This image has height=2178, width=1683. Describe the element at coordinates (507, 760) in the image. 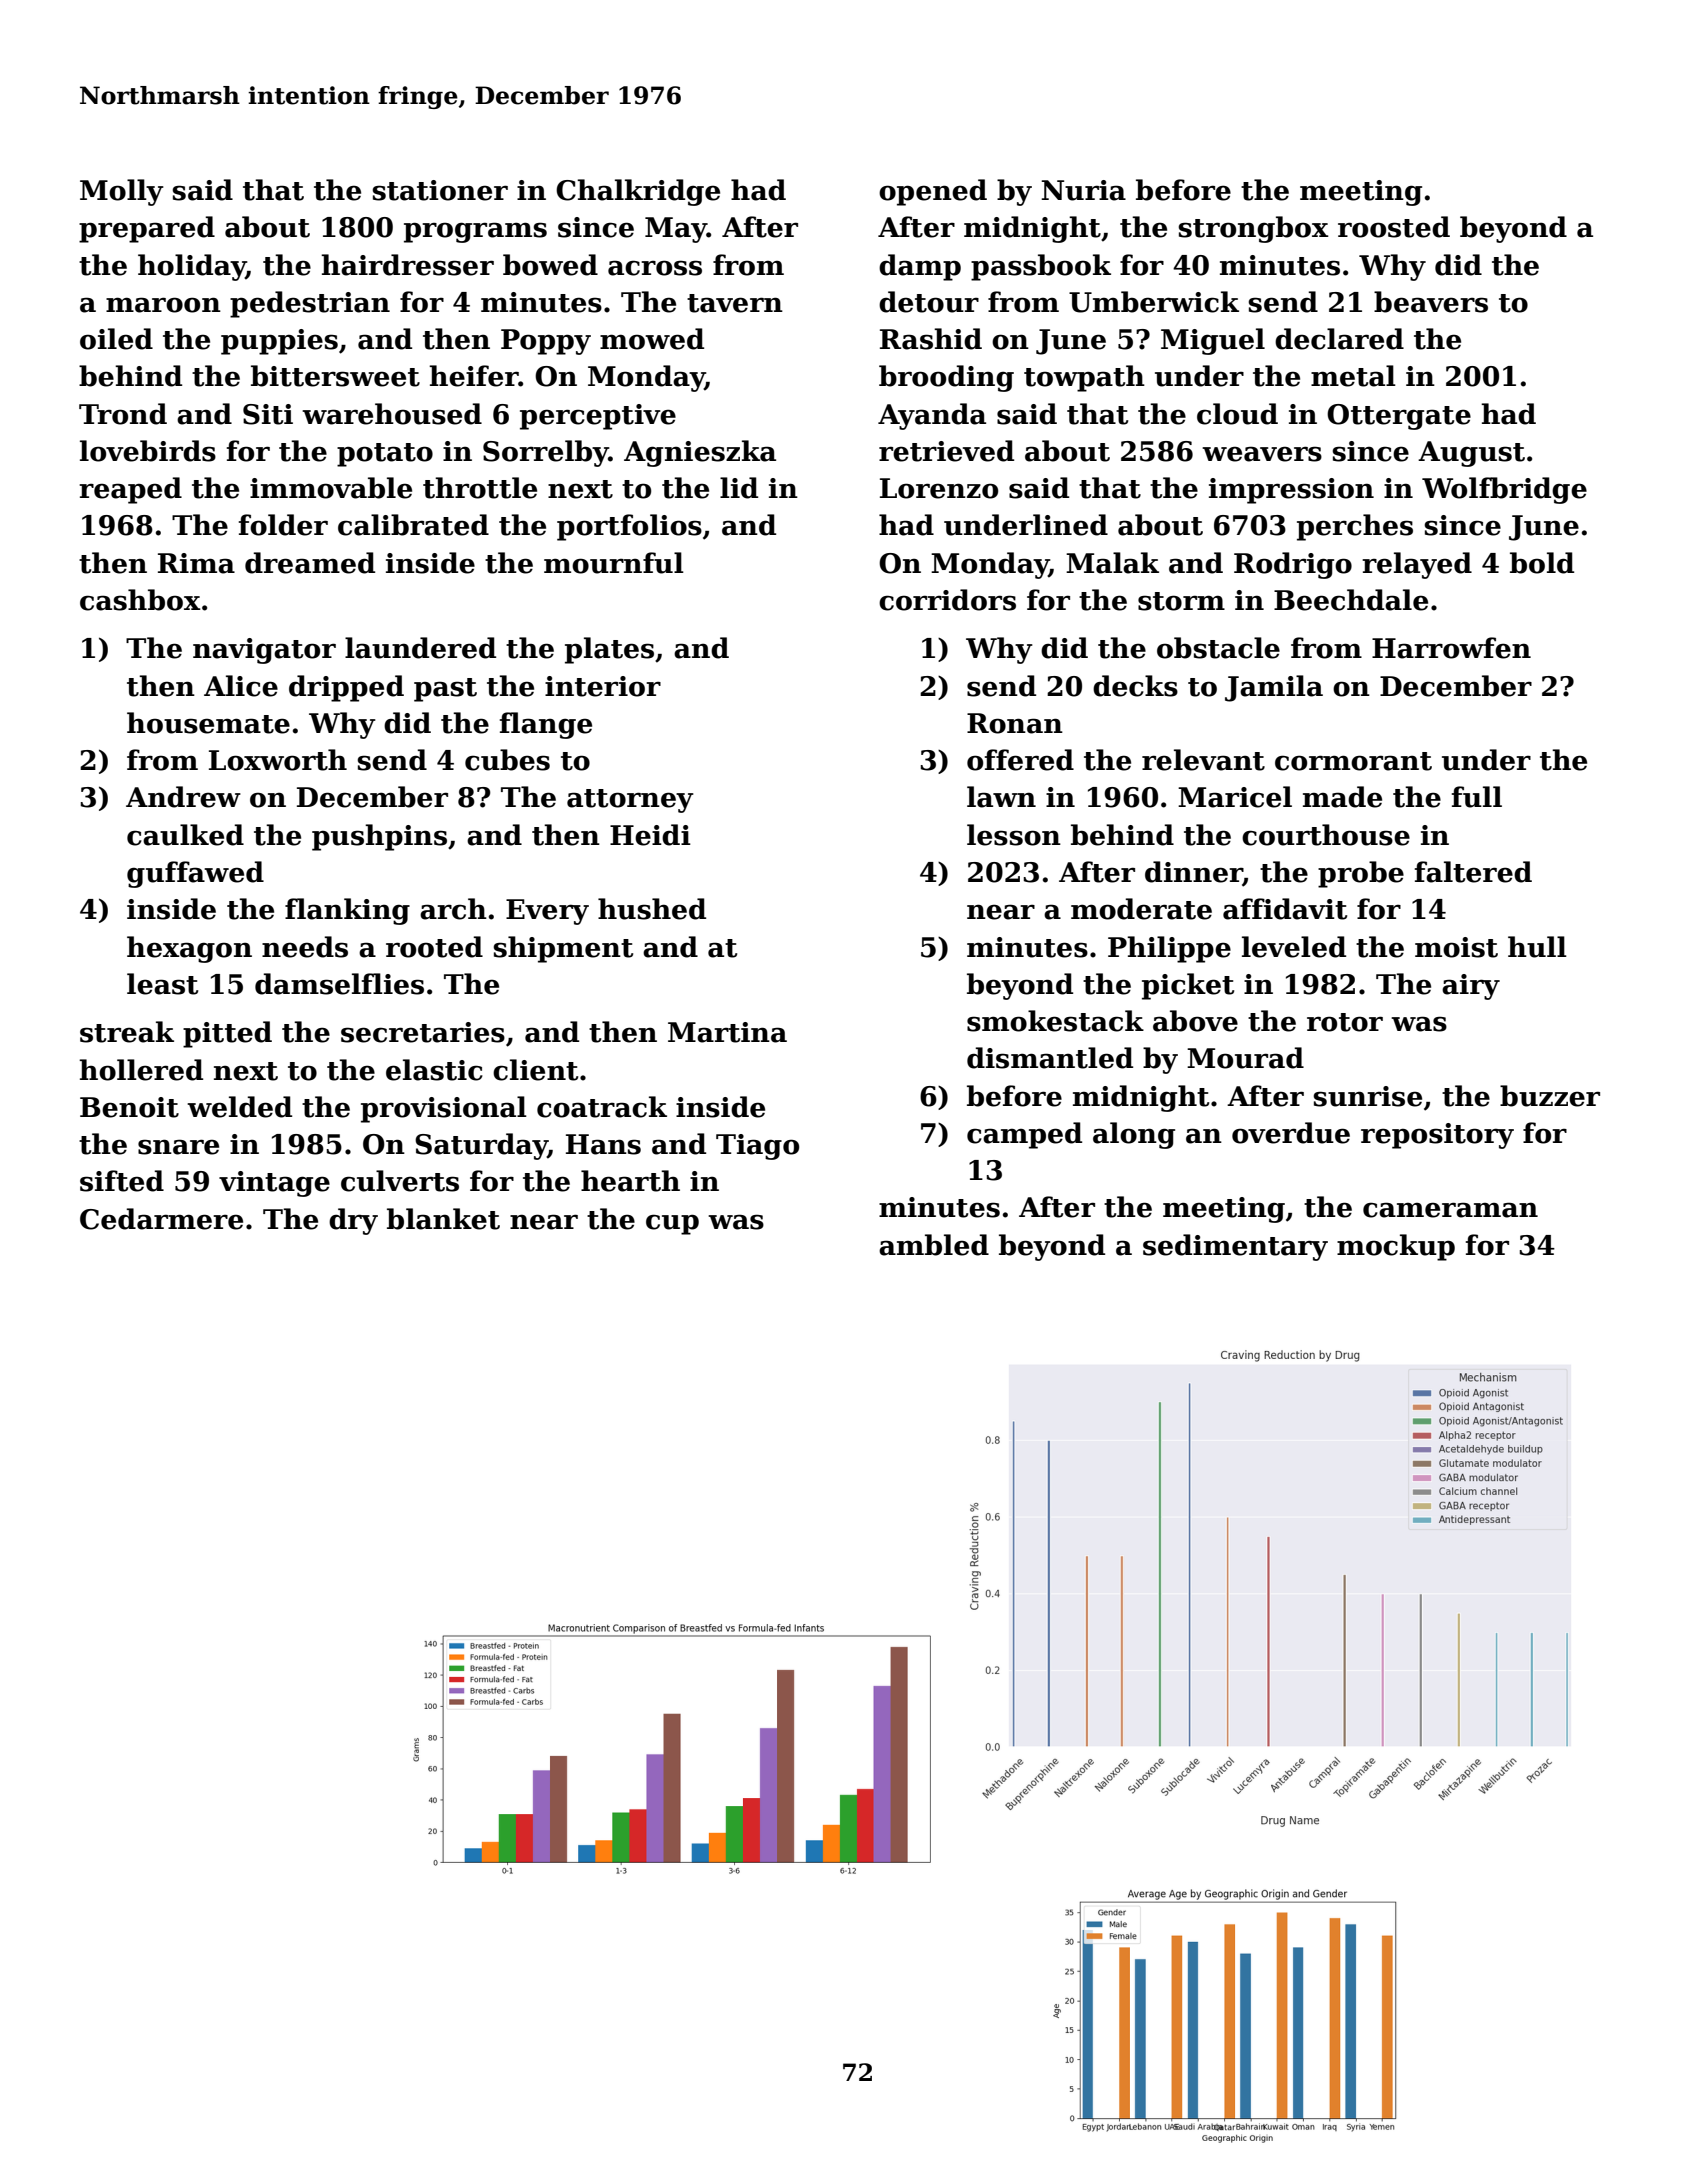

I see `cubes` at that location.
